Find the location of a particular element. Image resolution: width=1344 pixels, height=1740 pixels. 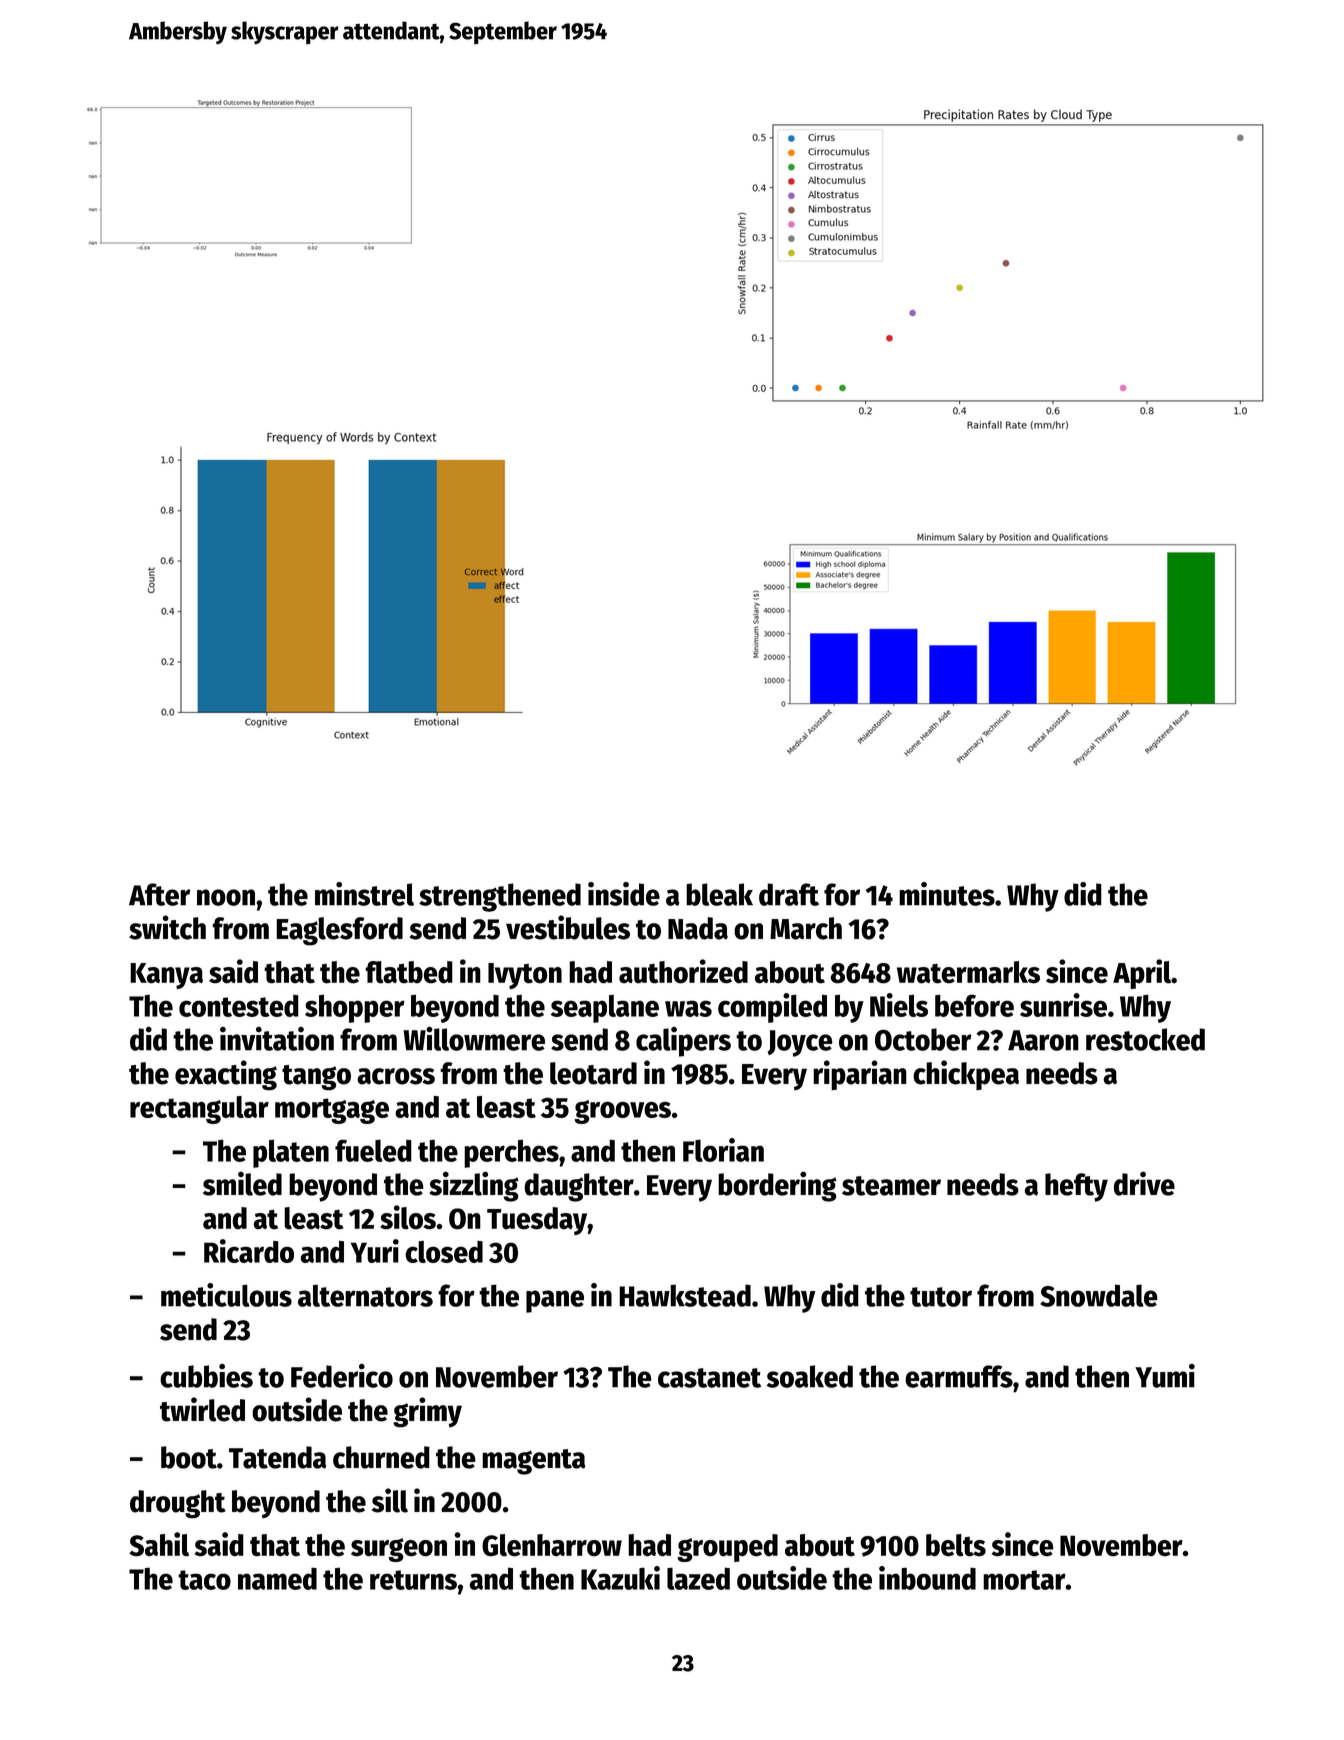

draft is located at coordinates (789, 894).
